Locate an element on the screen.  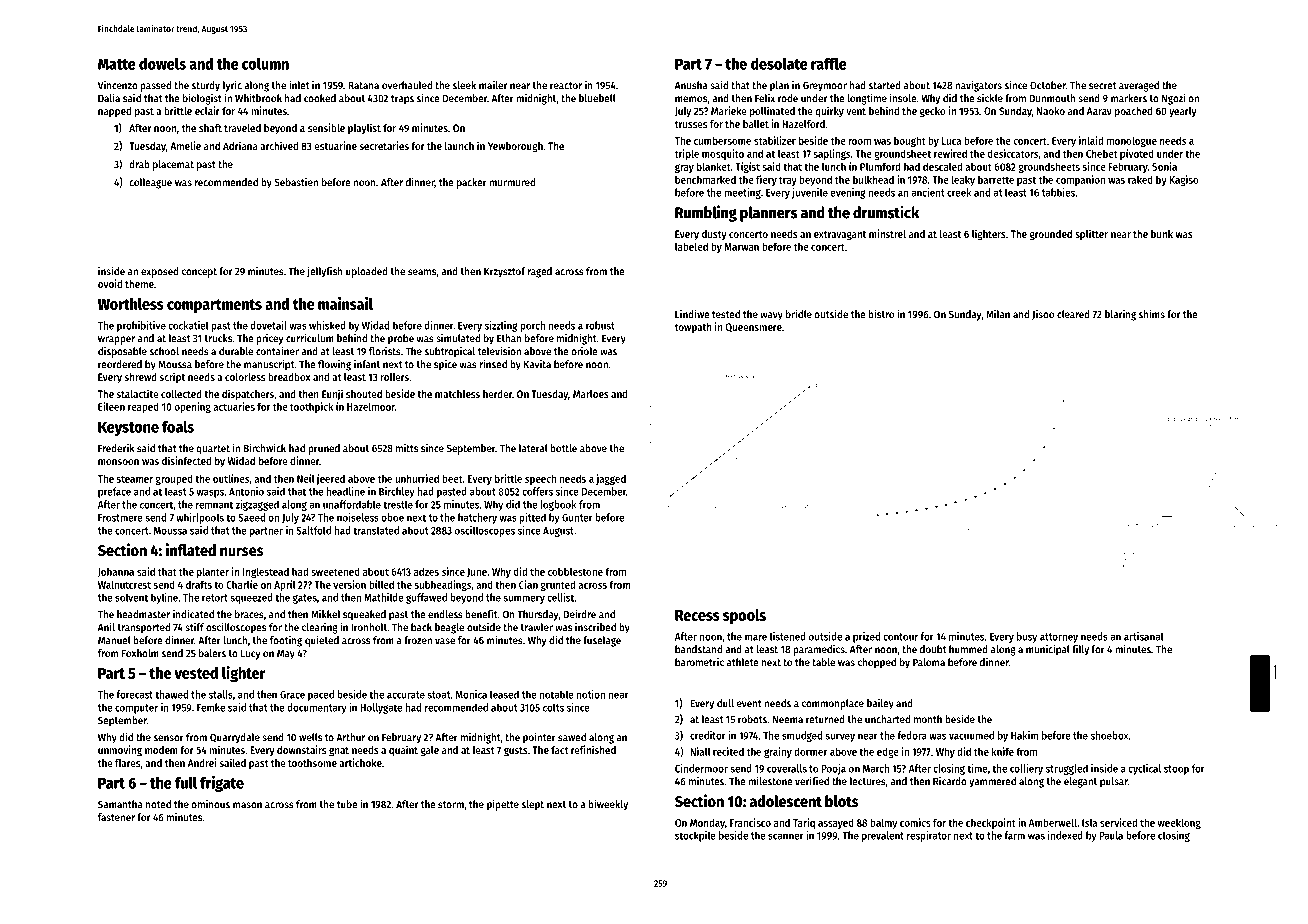
fuselage is located at coordinates (602, 641).
